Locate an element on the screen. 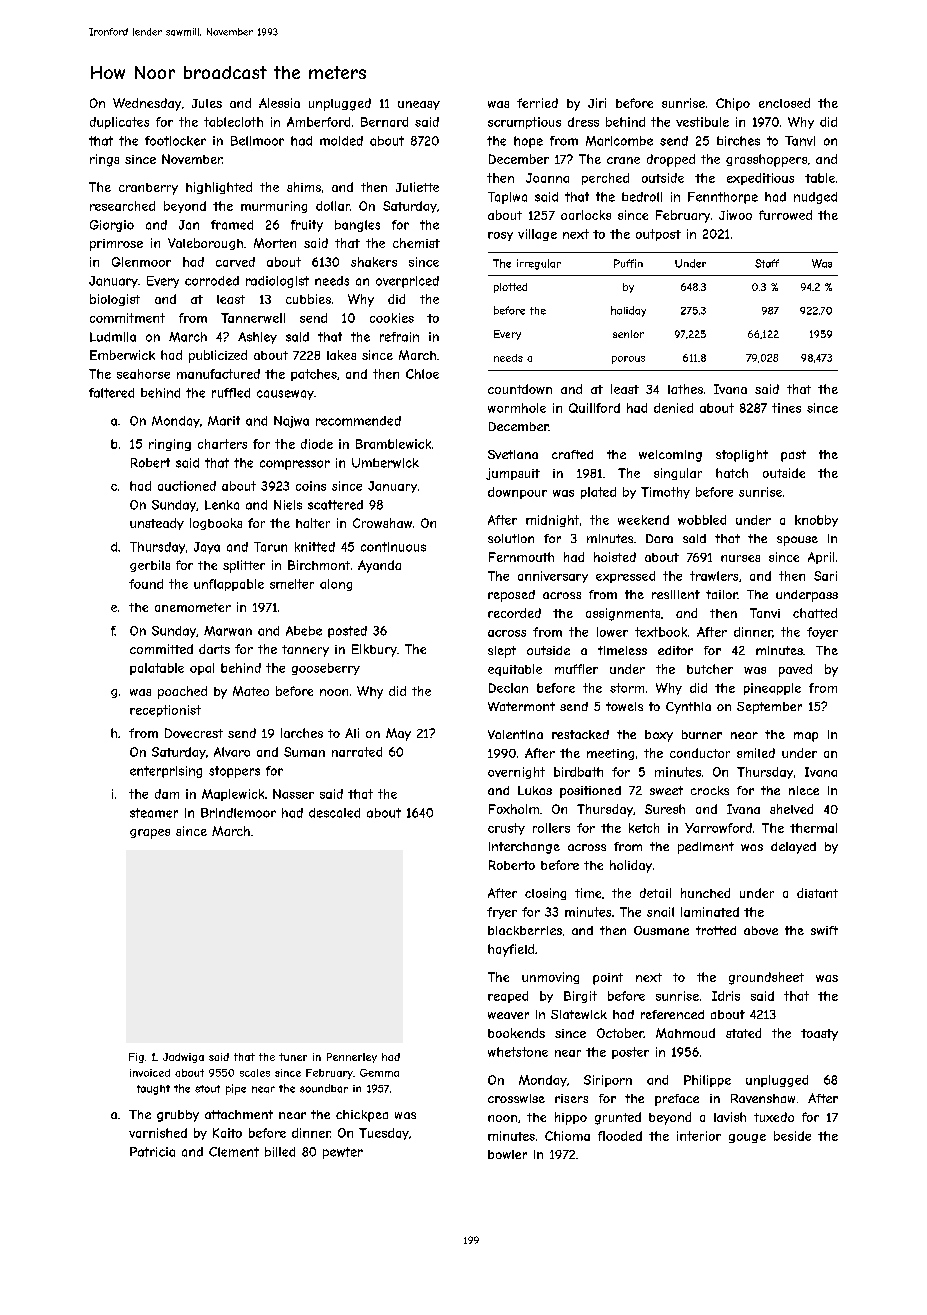 The image size is (927, 1315). rings is located at coordinates (104, 160).
